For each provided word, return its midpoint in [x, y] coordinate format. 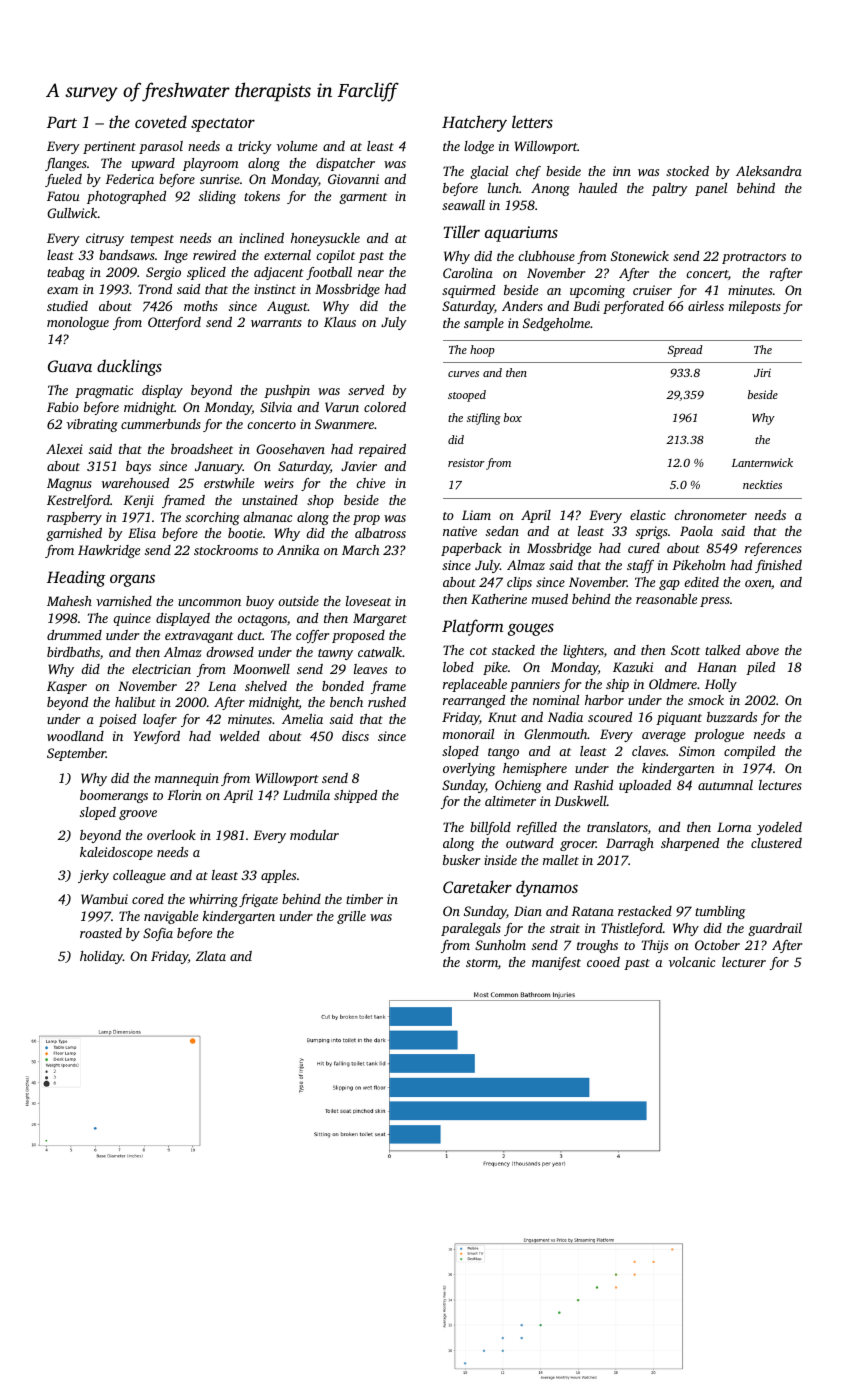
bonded [343, 686]
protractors [754, 258]
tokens [262, 196]
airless [706, 306]
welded [240, 736]
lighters [583, 651]
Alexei [64, 449]
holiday [101, 957]
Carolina [468, 273]
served [366, 390]
